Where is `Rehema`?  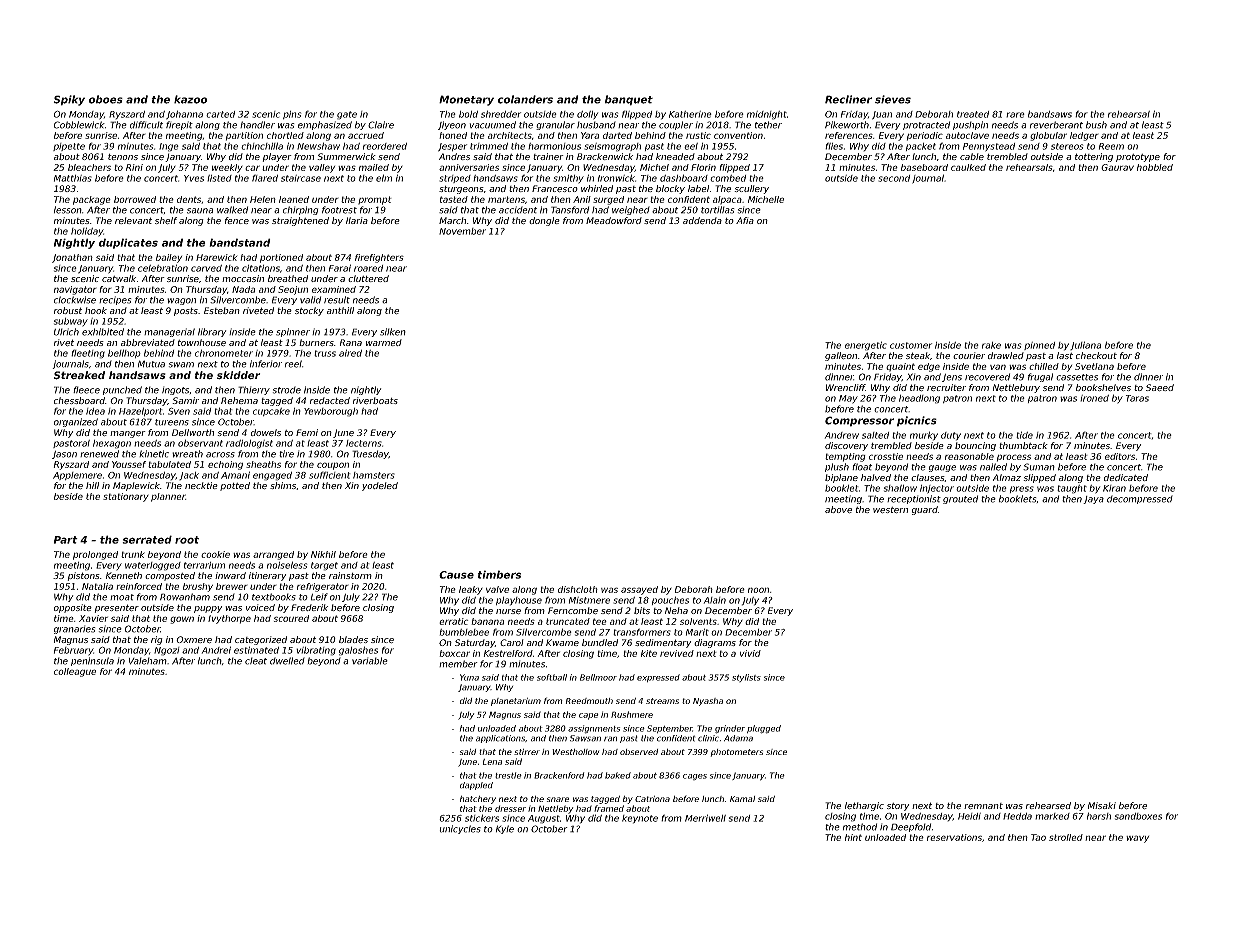 Rehema is located at coordinates (239, 400).
